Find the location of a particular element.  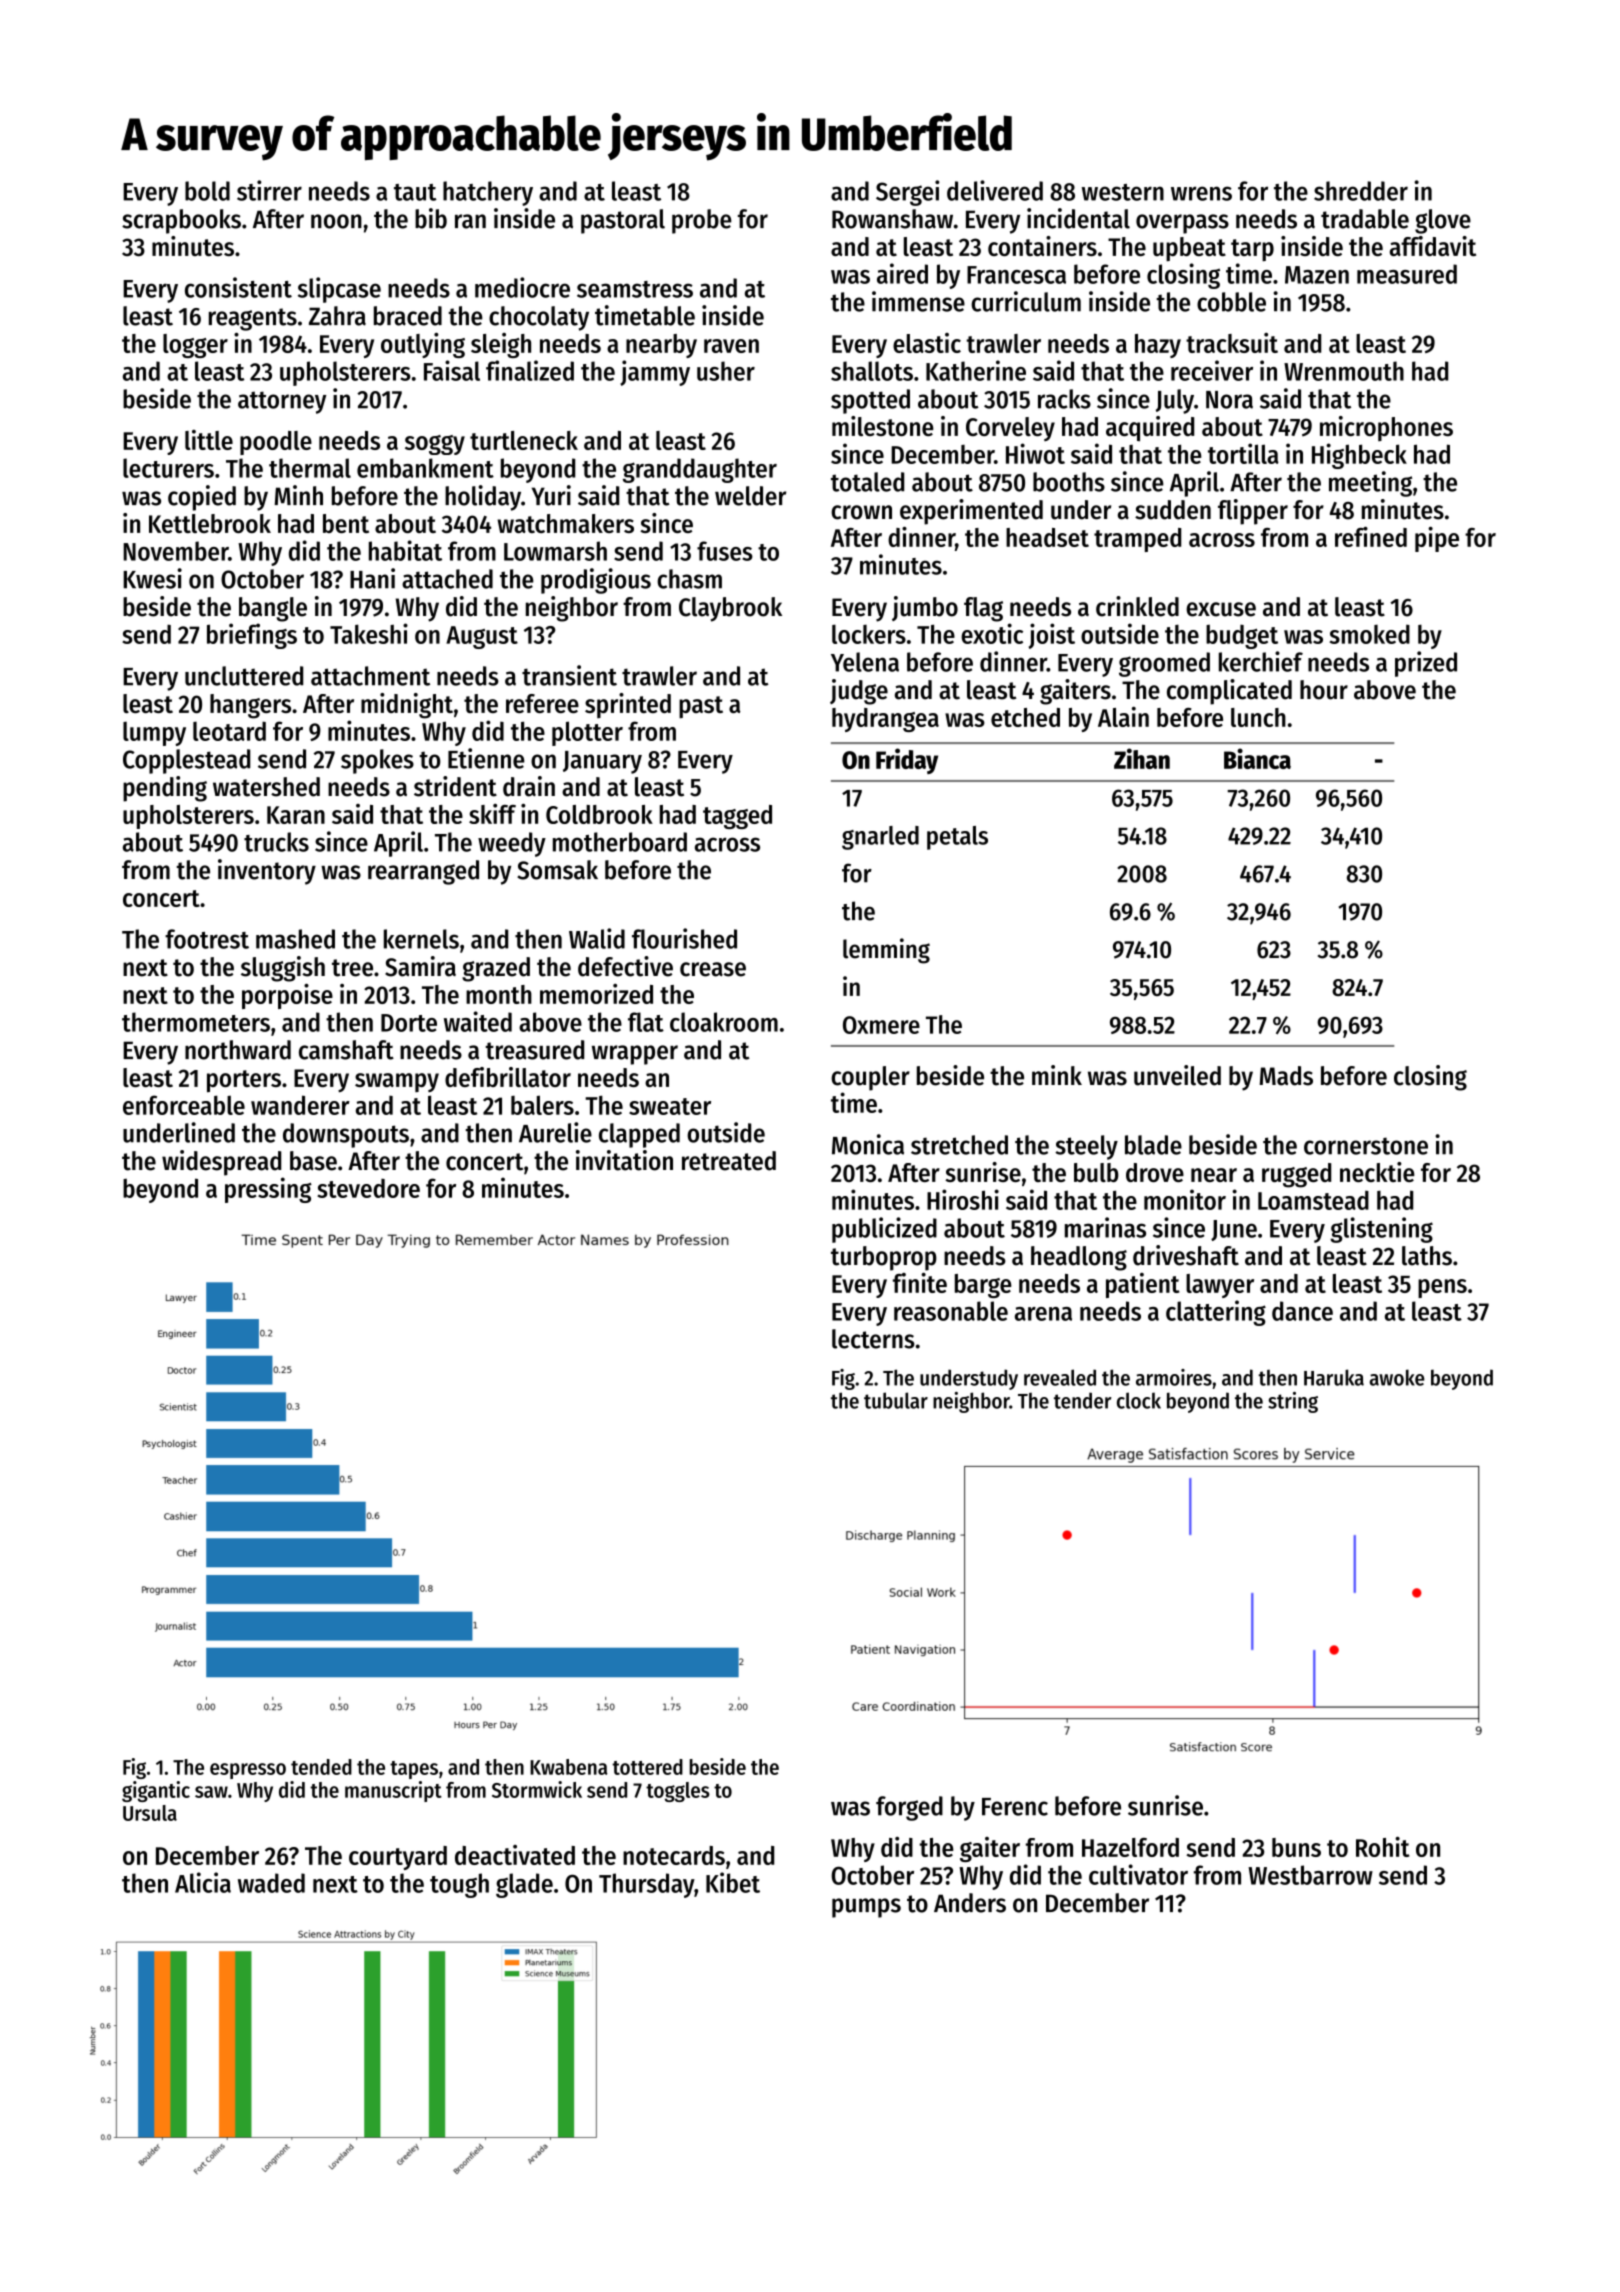

bold is located at coordinates (207, 191).
